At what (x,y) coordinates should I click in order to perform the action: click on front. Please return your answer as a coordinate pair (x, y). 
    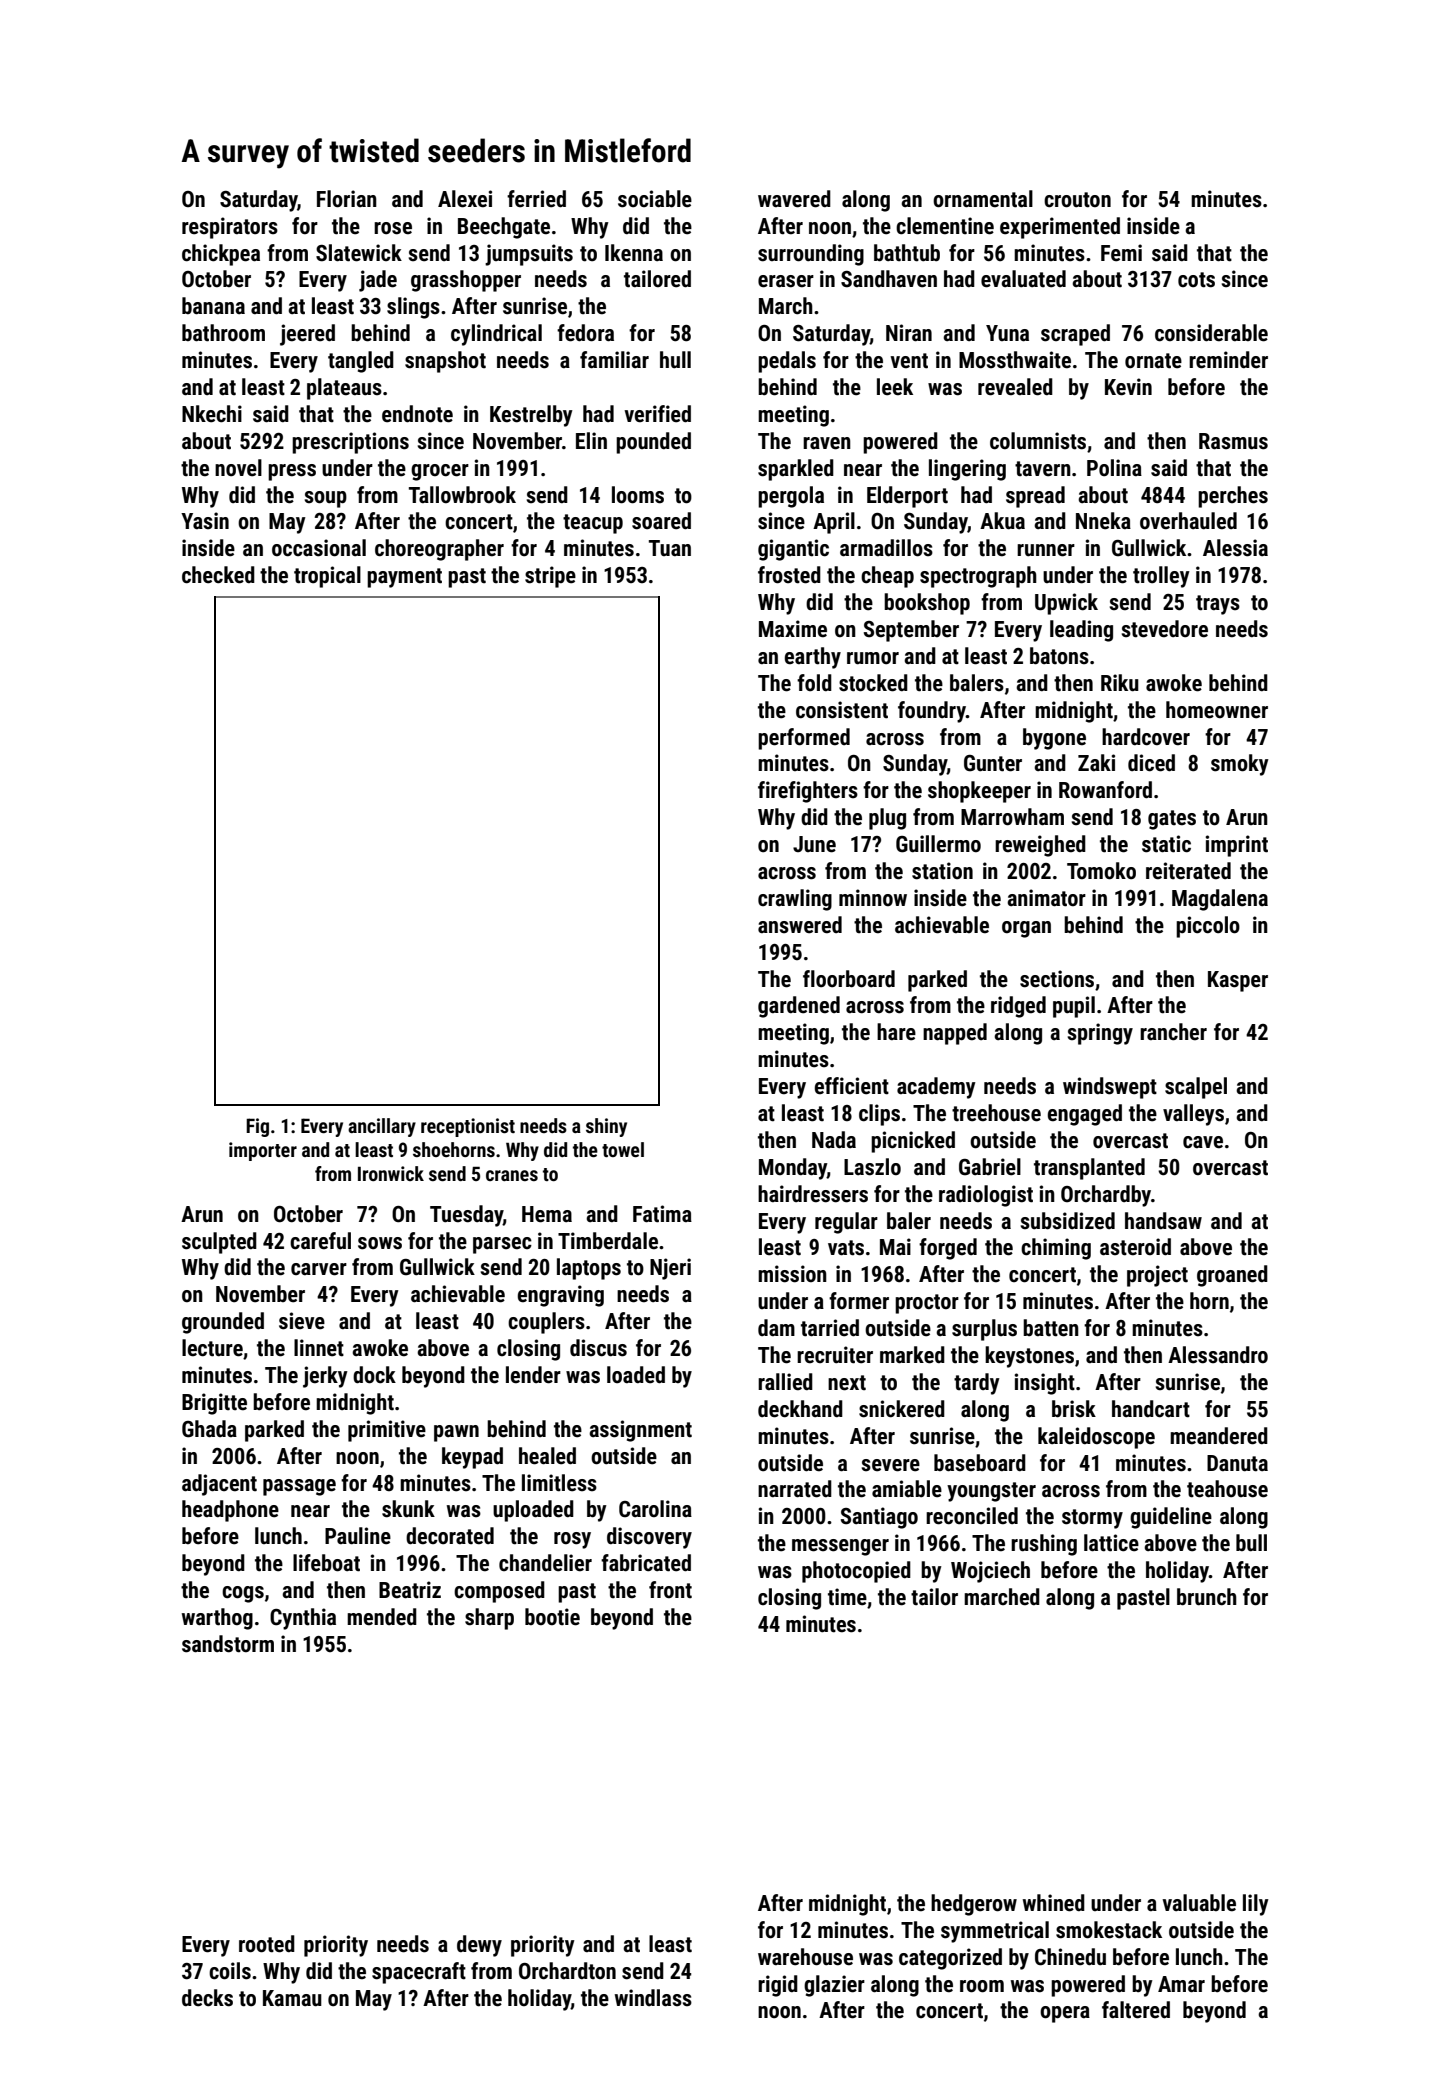
    Looking at the image, I should click on (670, 1590).
